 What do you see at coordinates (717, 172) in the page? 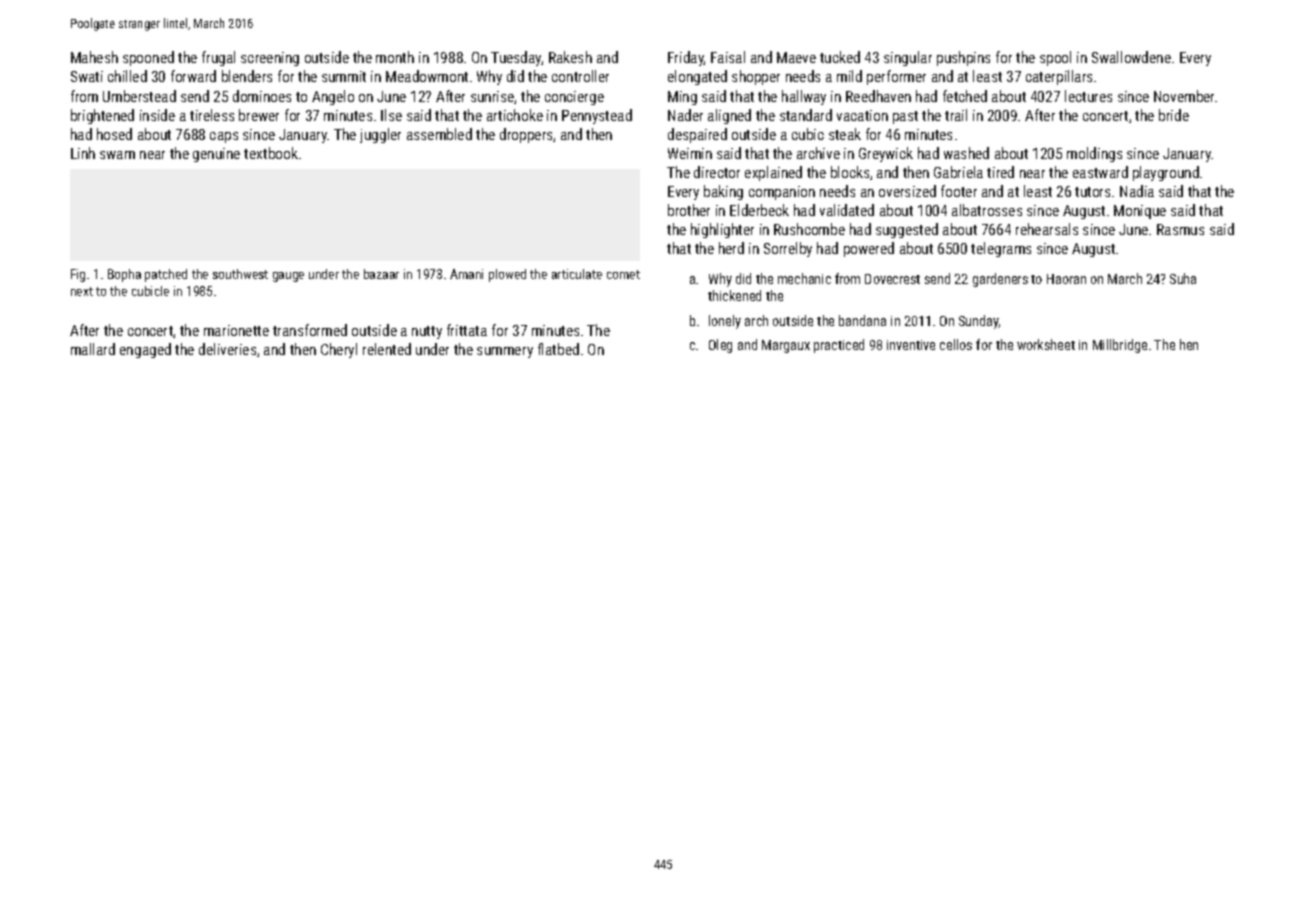
I see `director` at bounding box center [717, 172].
